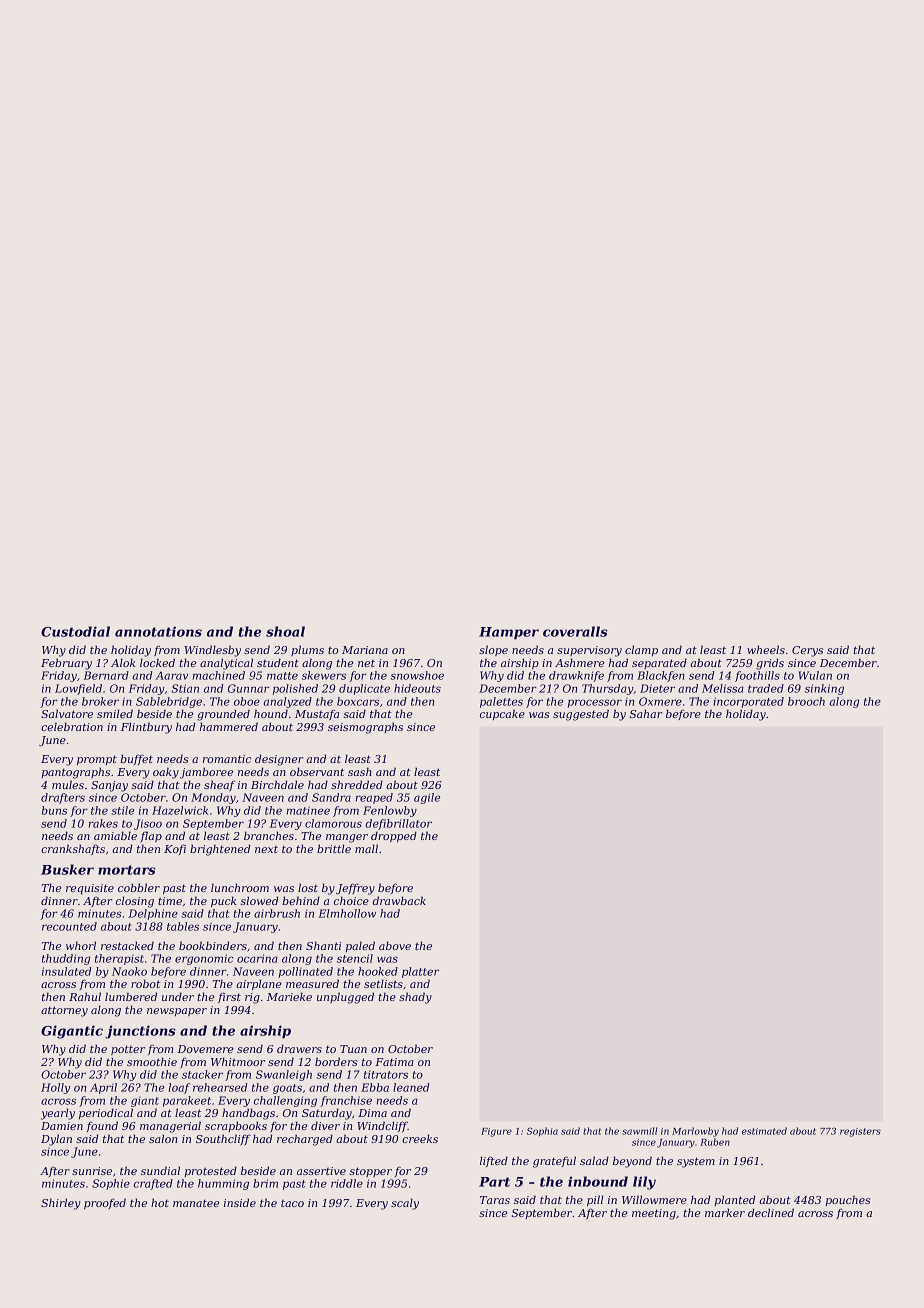  What do you see at coordinates (420, 972) in the screenshot?
I see `platter` at bounding box center [420, 972].
